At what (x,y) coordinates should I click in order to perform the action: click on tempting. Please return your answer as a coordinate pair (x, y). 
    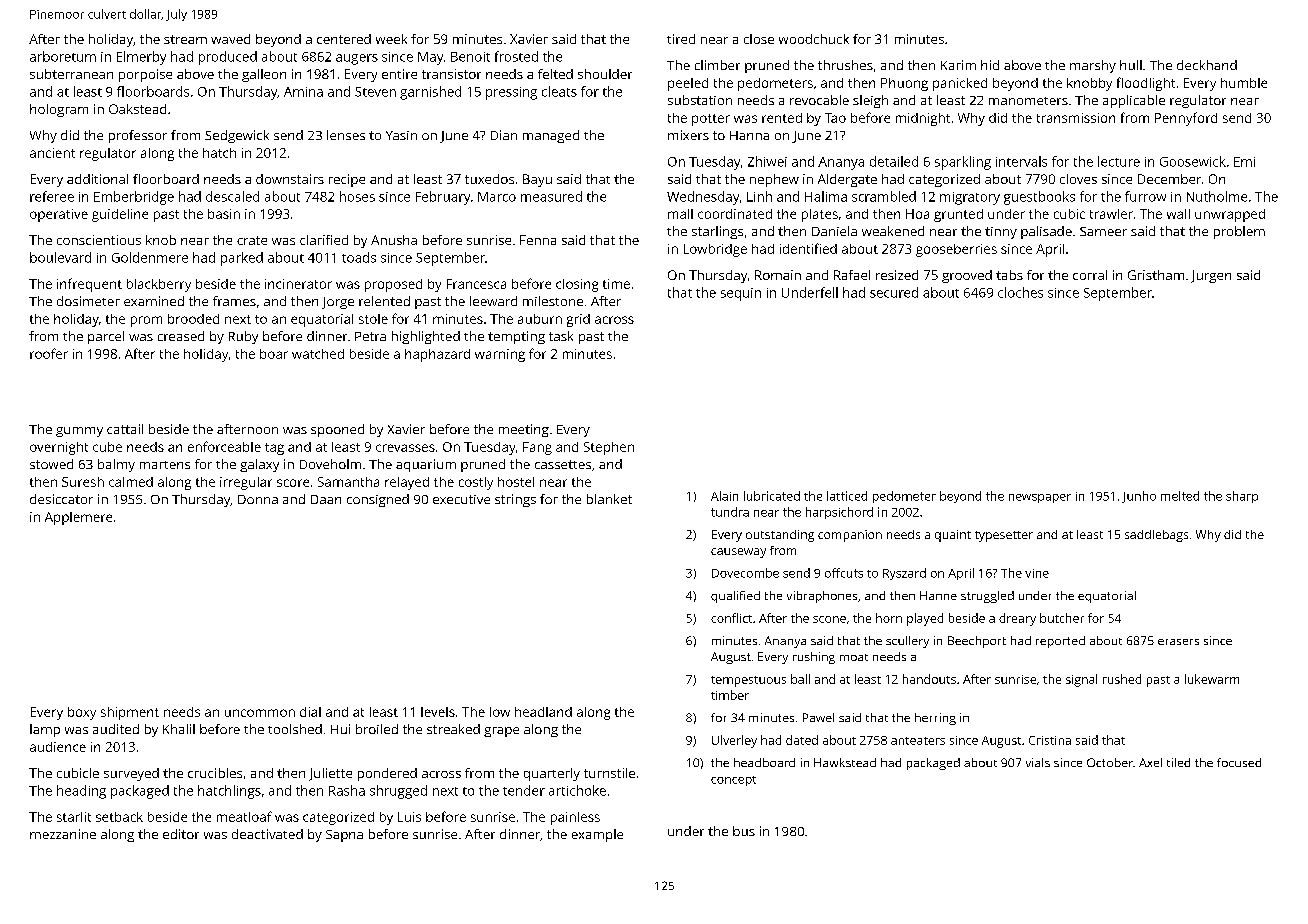
    Looking at the image, I should click on (516, 337).
